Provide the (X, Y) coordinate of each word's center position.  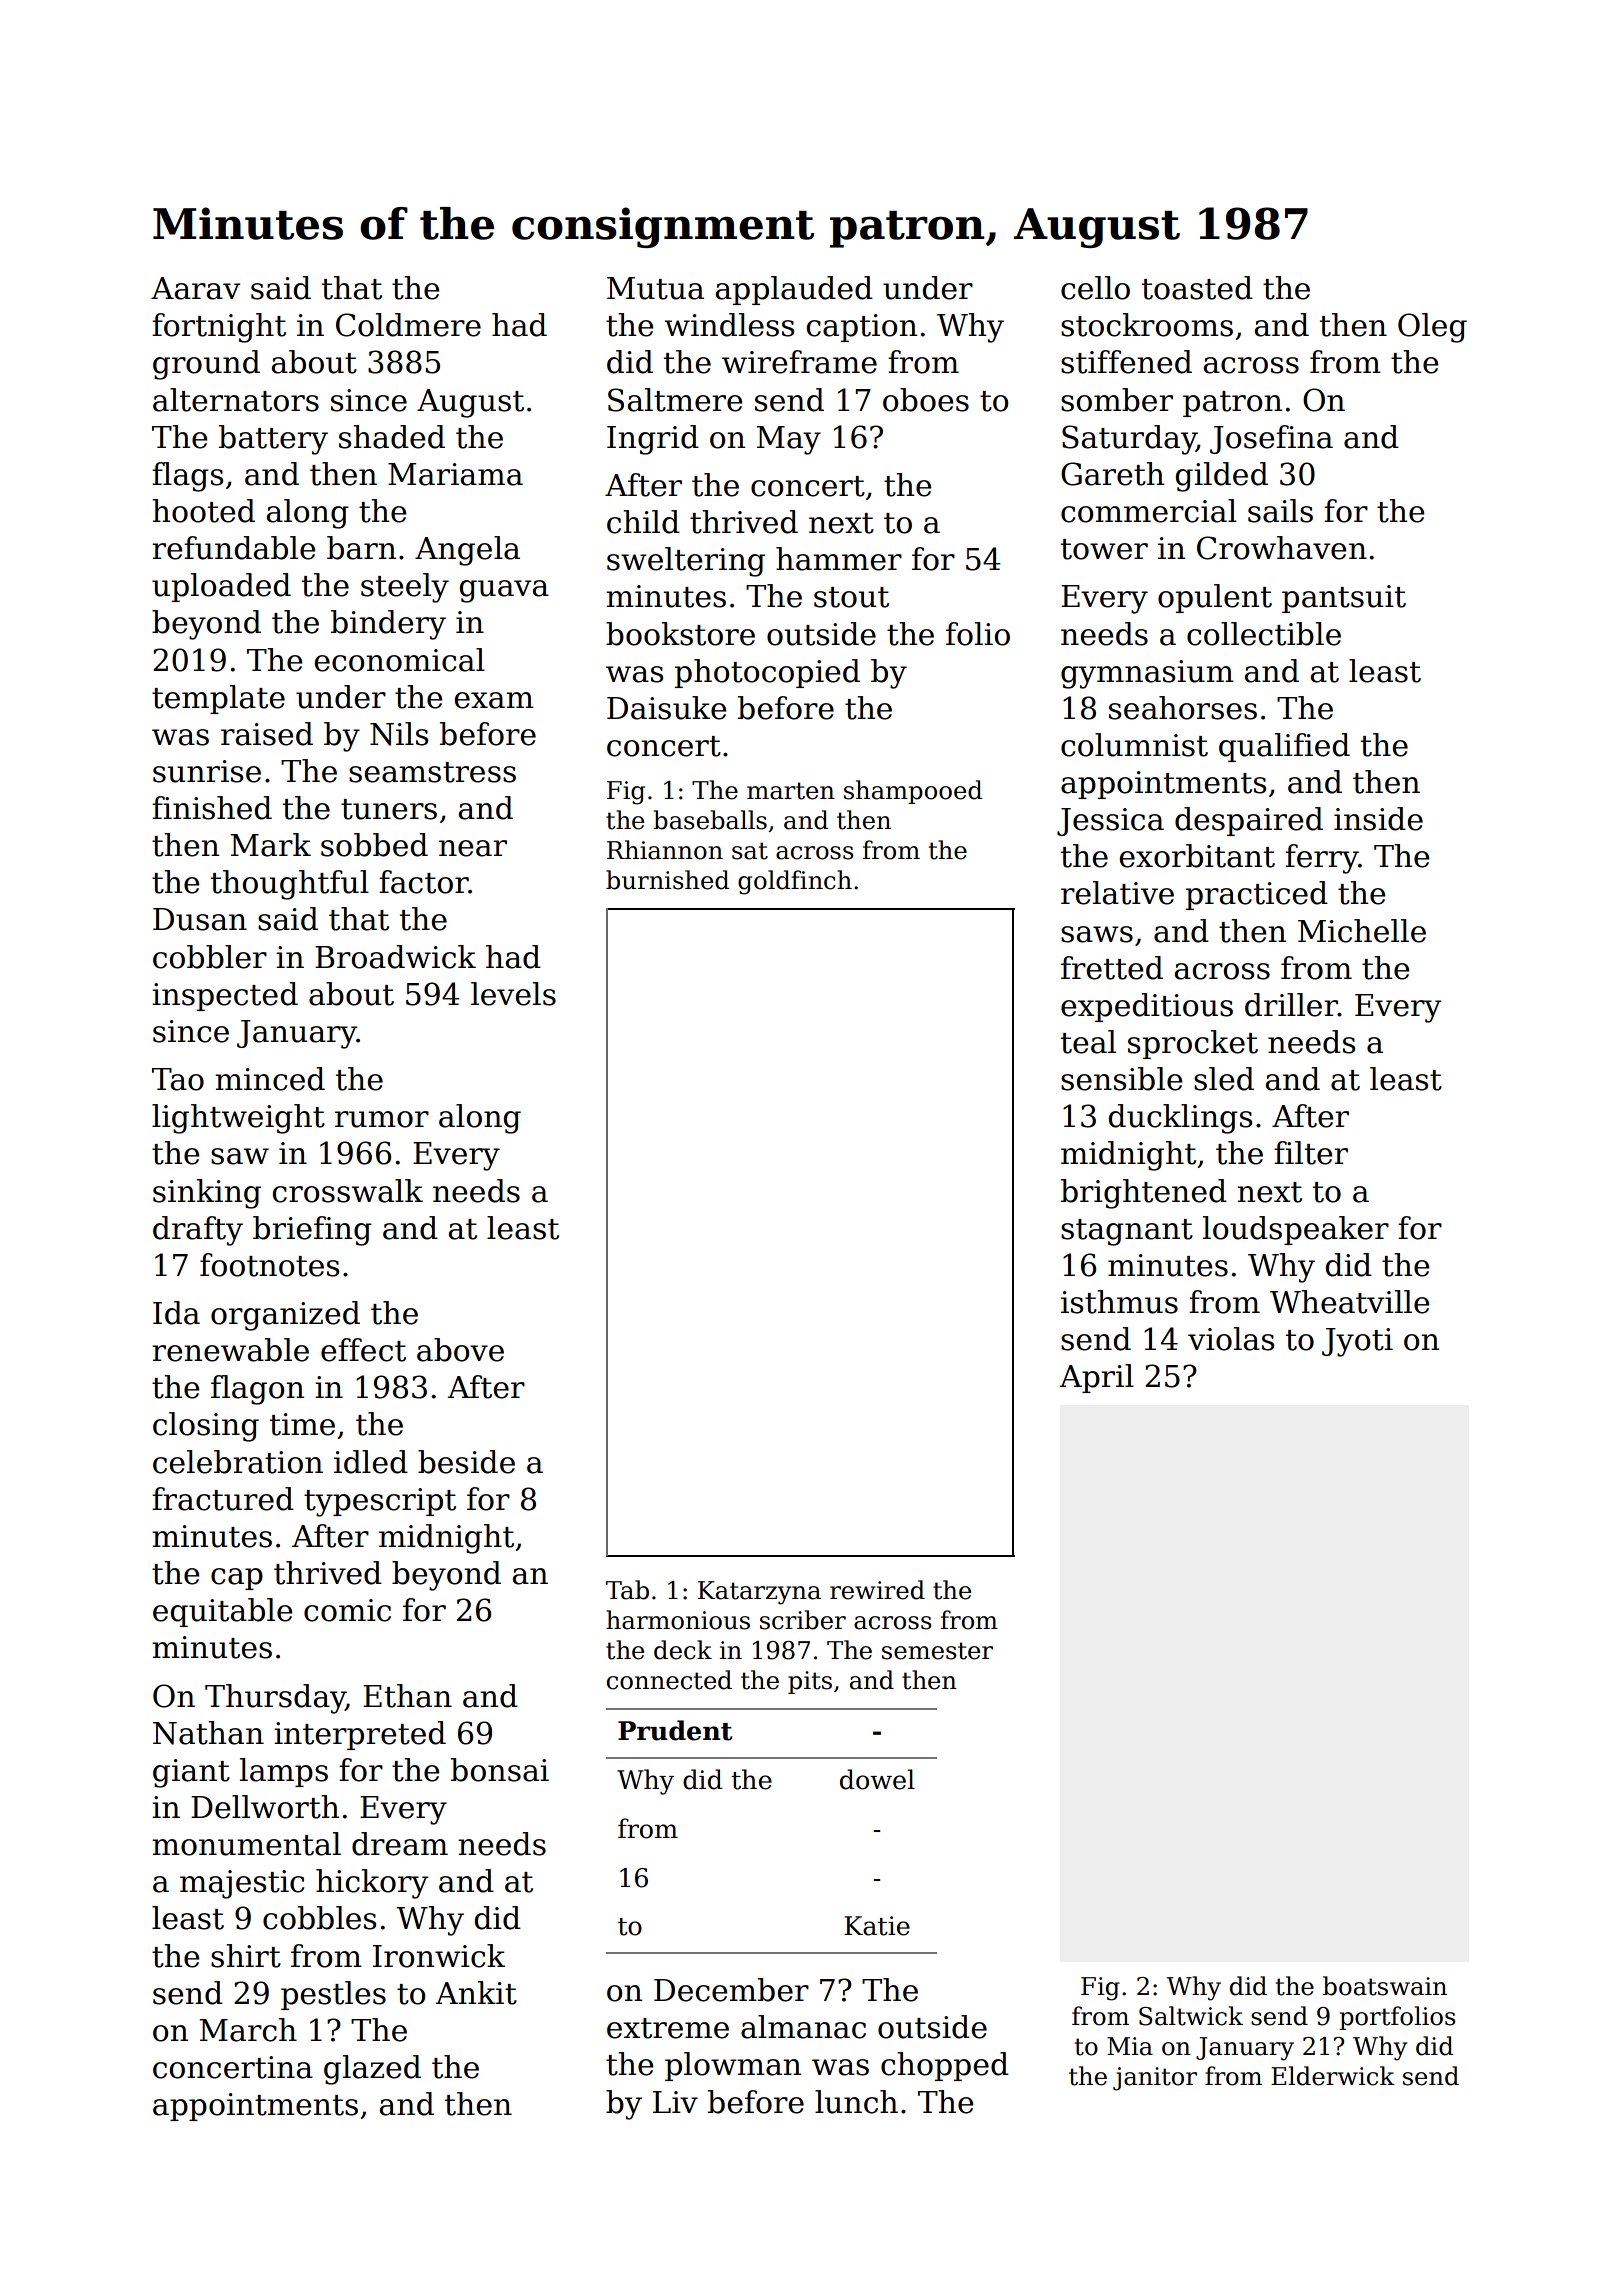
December (731, 1990)
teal (1088, 1042)
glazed (372, 2070)
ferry (1321, 859)
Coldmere (408, 325)
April (1096, 1378)
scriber (803, 1620)
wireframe (799, 362)
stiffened (1126, 362)
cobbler (210, 957)
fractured (223, 1499)
